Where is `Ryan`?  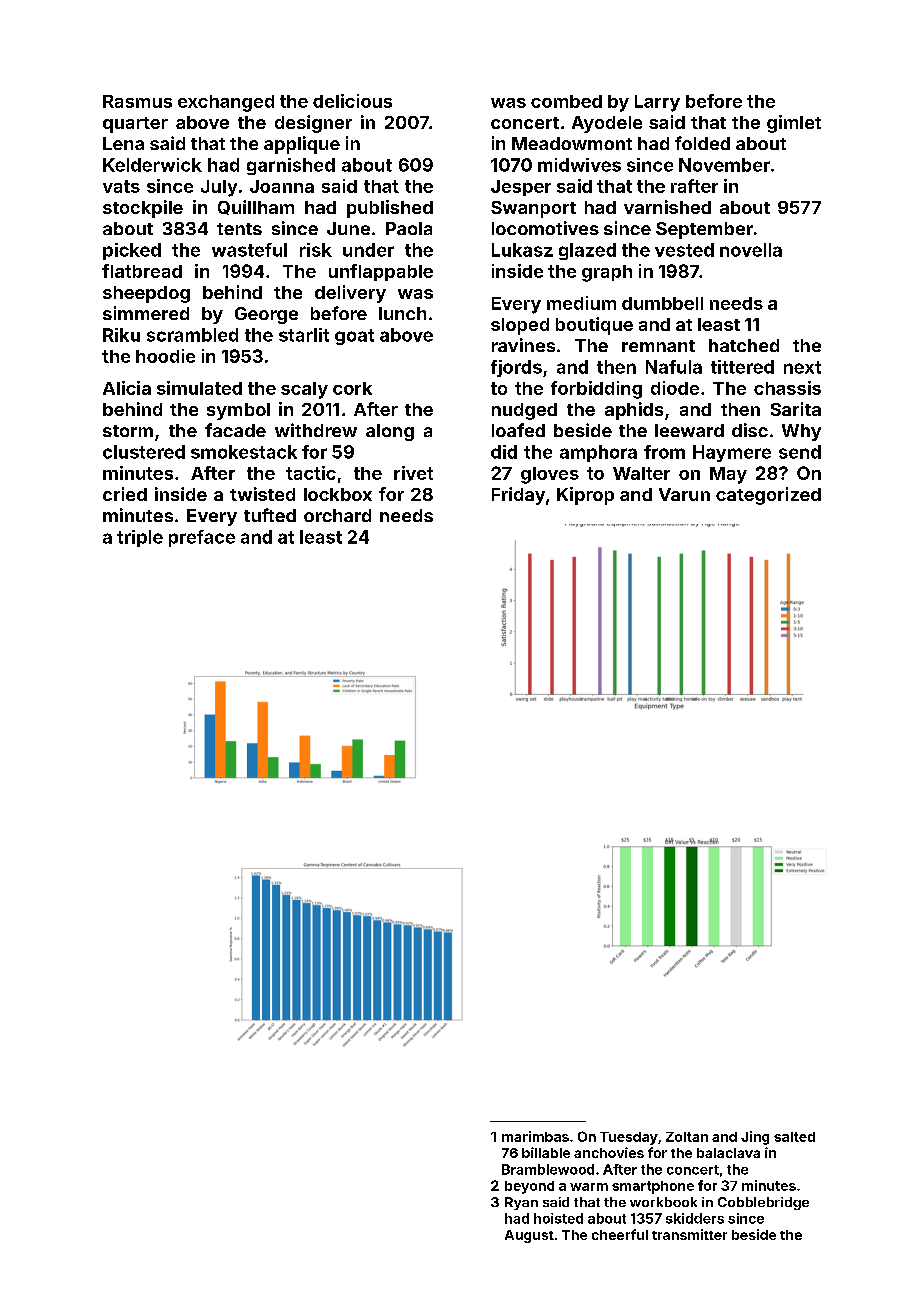
Ryan is located at coordinates (521, 1203).
